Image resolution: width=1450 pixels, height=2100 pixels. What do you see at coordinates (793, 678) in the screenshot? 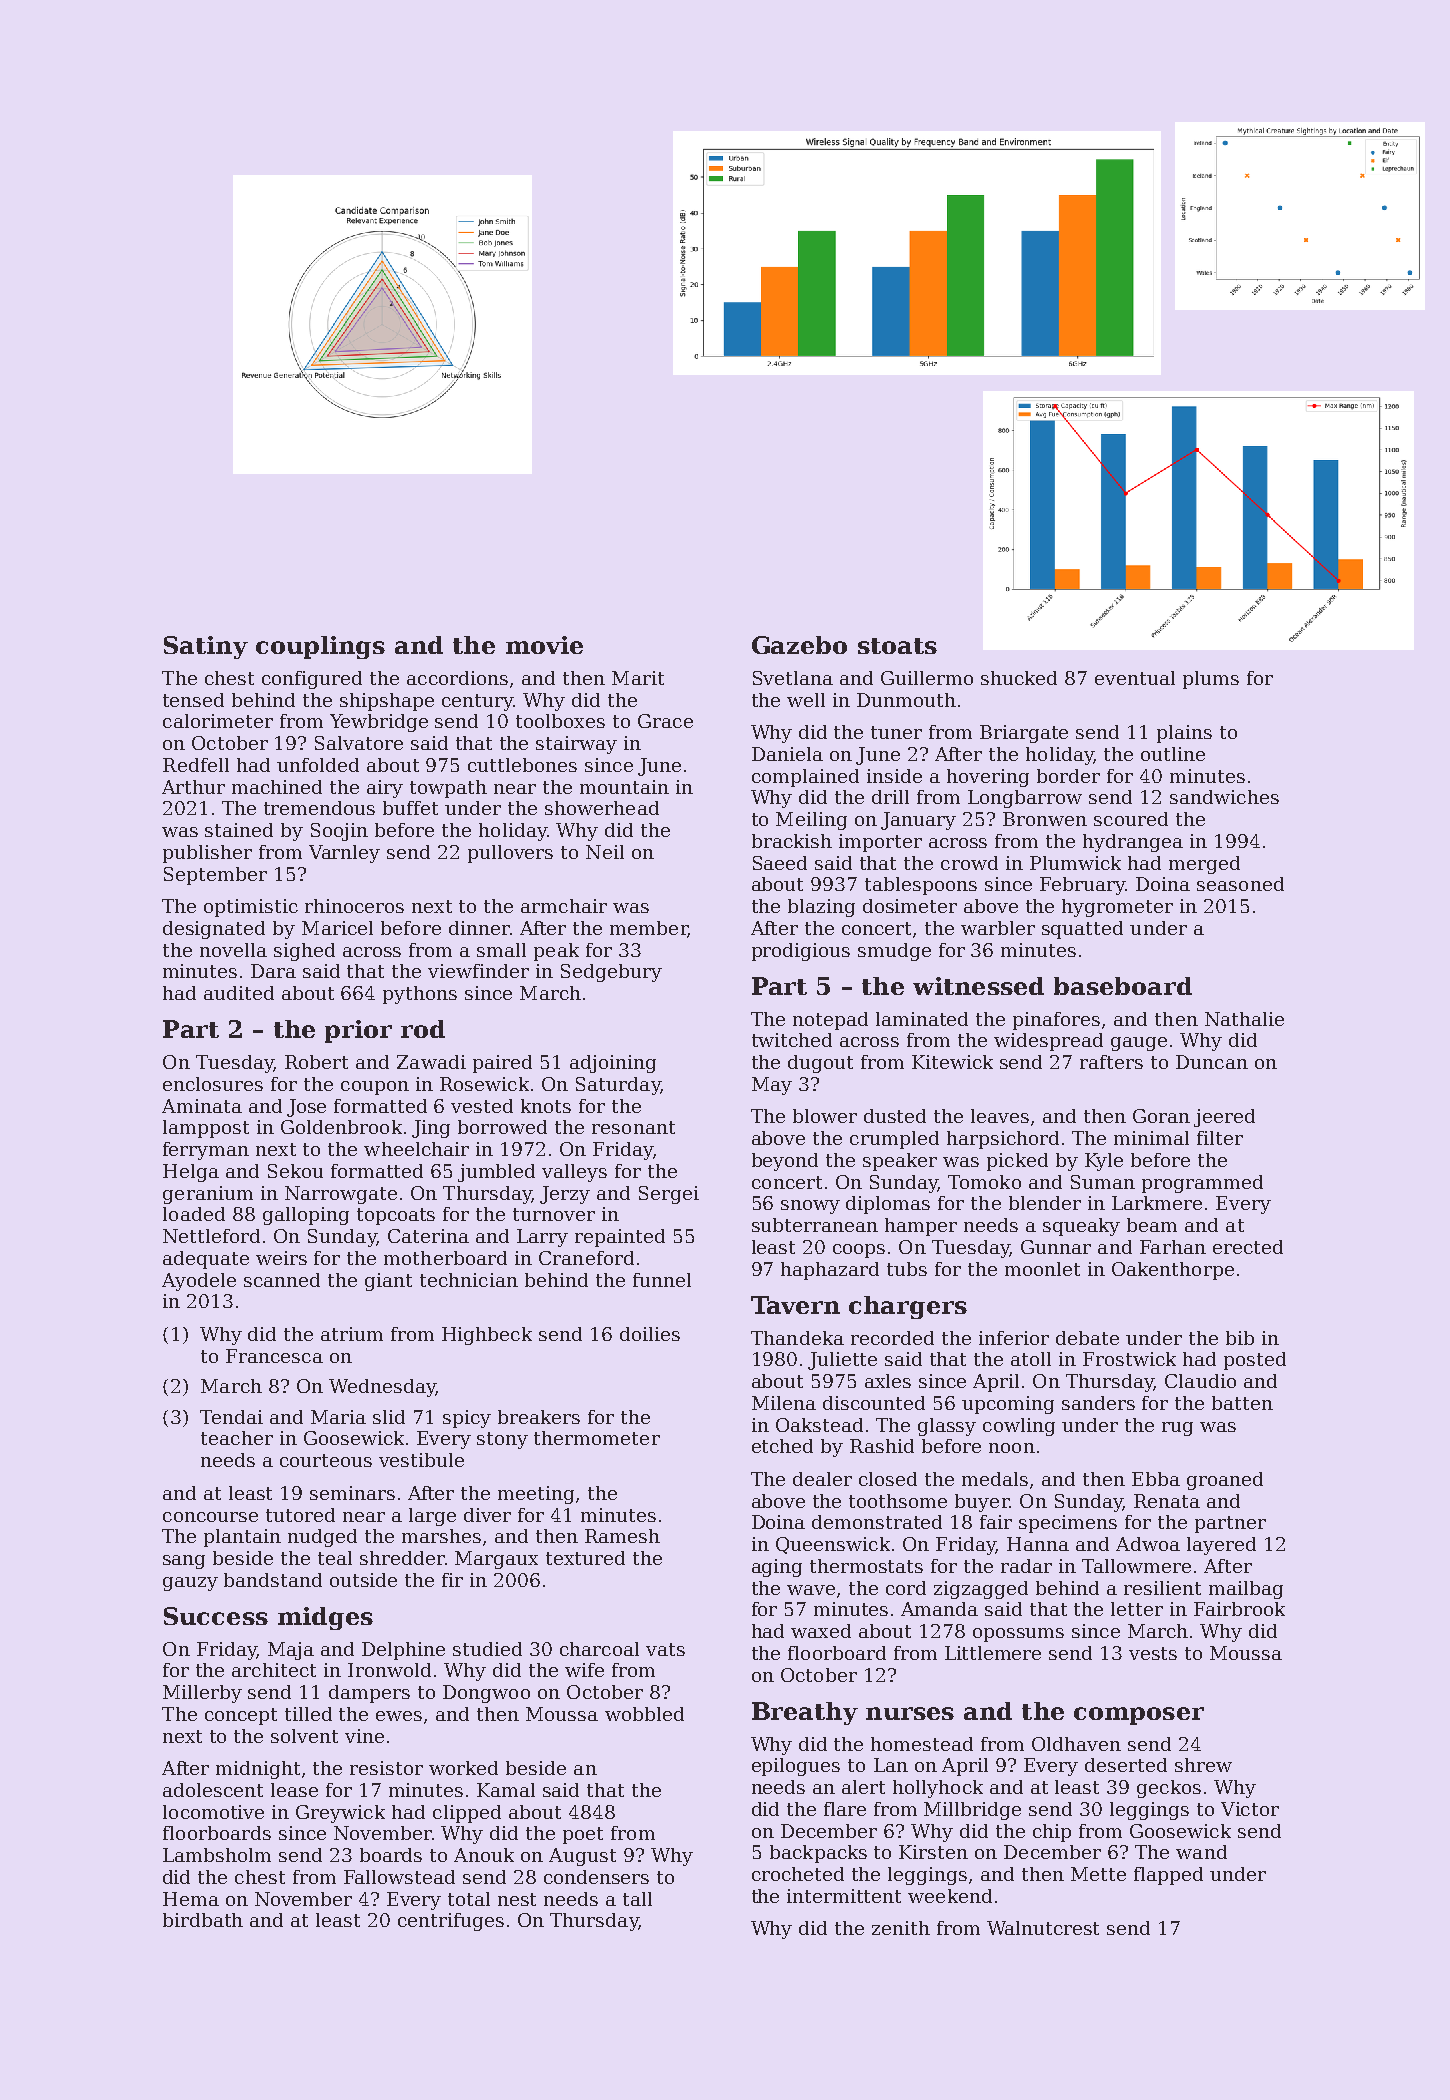
I see `Svetlana` at bounding box center [793, 678].
